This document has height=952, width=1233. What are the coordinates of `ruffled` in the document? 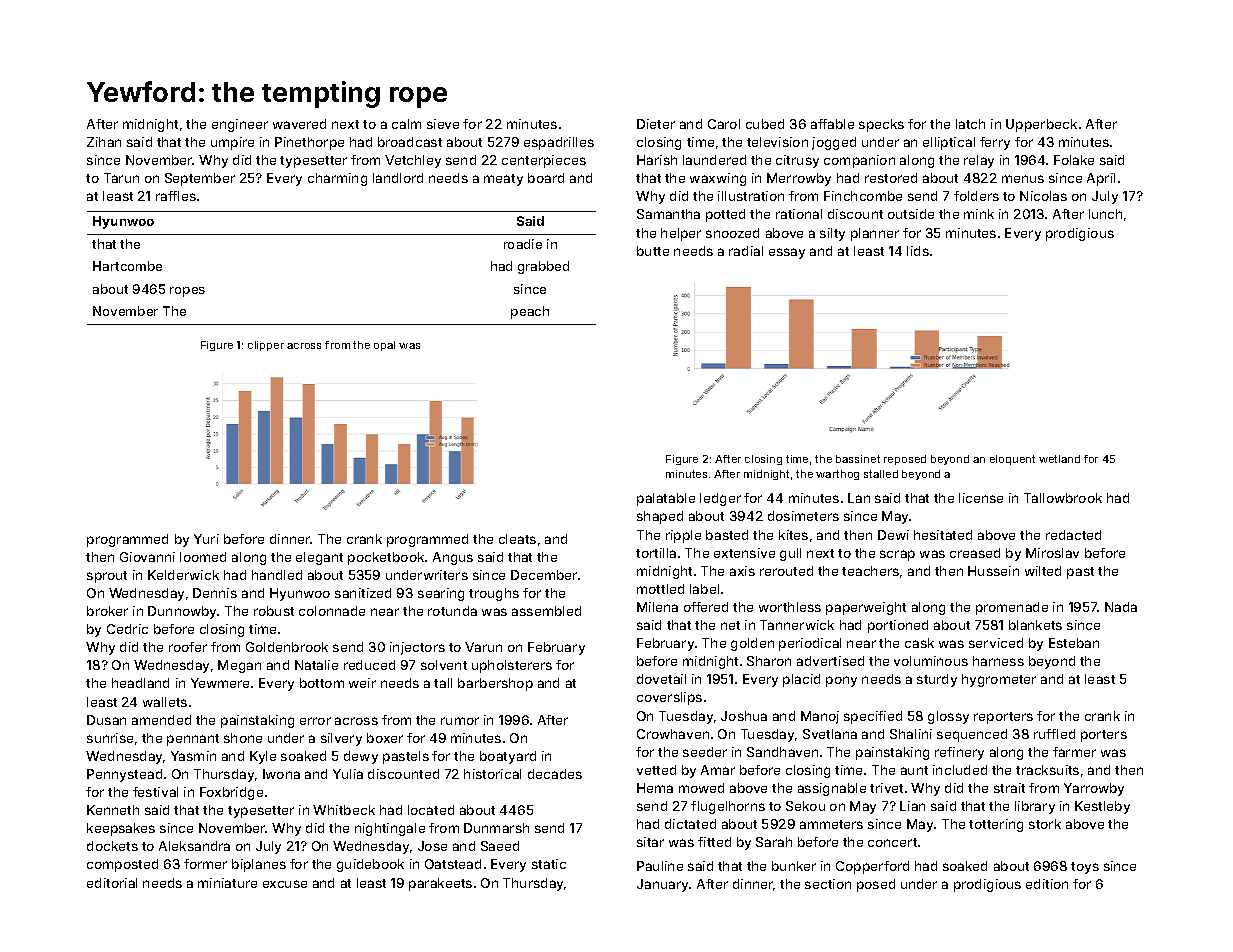 It's located at (1054, 734).
